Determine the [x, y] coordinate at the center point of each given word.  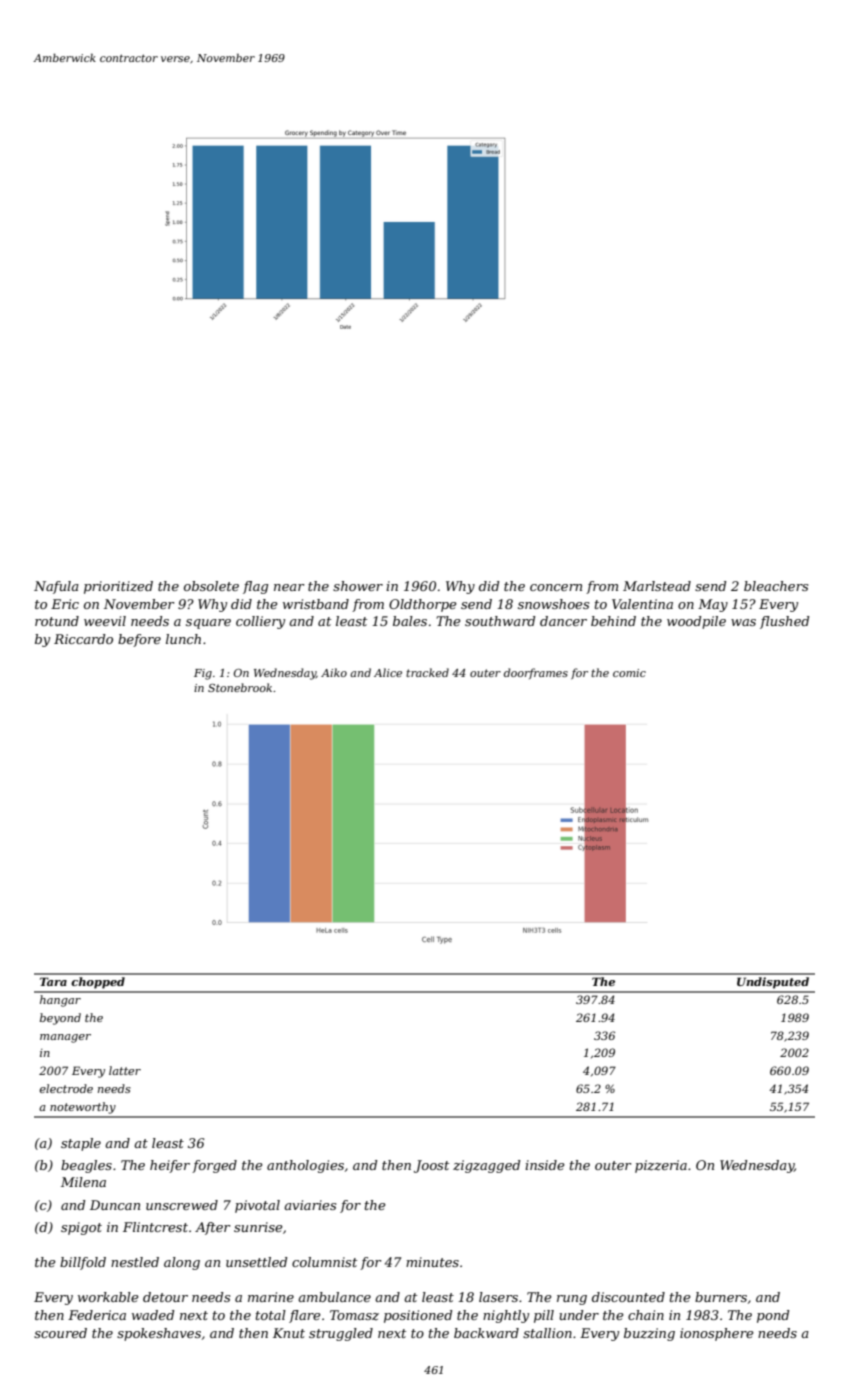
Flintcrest [155, 1227]
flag [255, 587]
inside [545, 1165]
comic [629, 673]
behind [613, 621]
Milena [83, 1182]
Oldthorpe [423, 605]
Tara [53, 981]
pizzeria [661, 1166]
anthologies [305, 1166]
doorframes [536, 673]
